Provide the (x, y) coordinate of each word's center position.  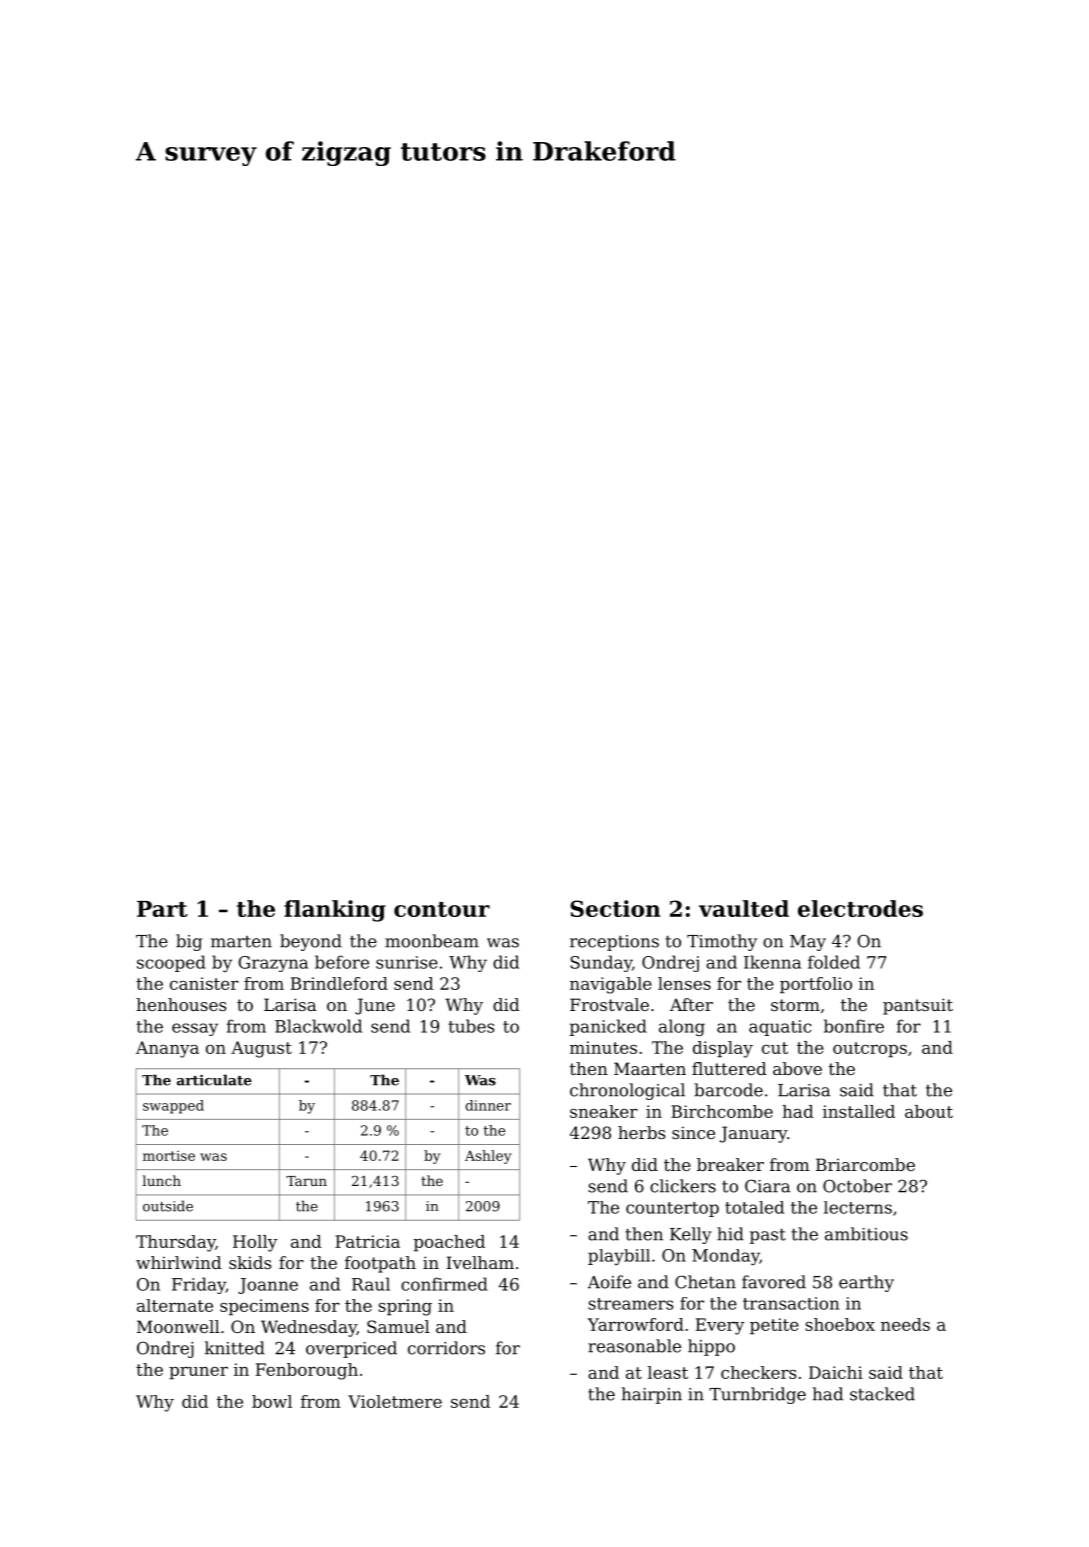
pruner (198, 1373)
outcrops (870, 1050)
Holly (255, 1243)
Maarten (650, 1068)
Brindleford (339, 983)
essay (195, 1029)
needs (905, 1324)
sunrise (407, 962)
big (189, 942)
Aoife (609, 1282)
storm (795, 1005)
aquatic (780, 1028)
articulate (214, 1080)
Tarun (306, 1181)
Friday (199, 1285)
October (857, 1186)
